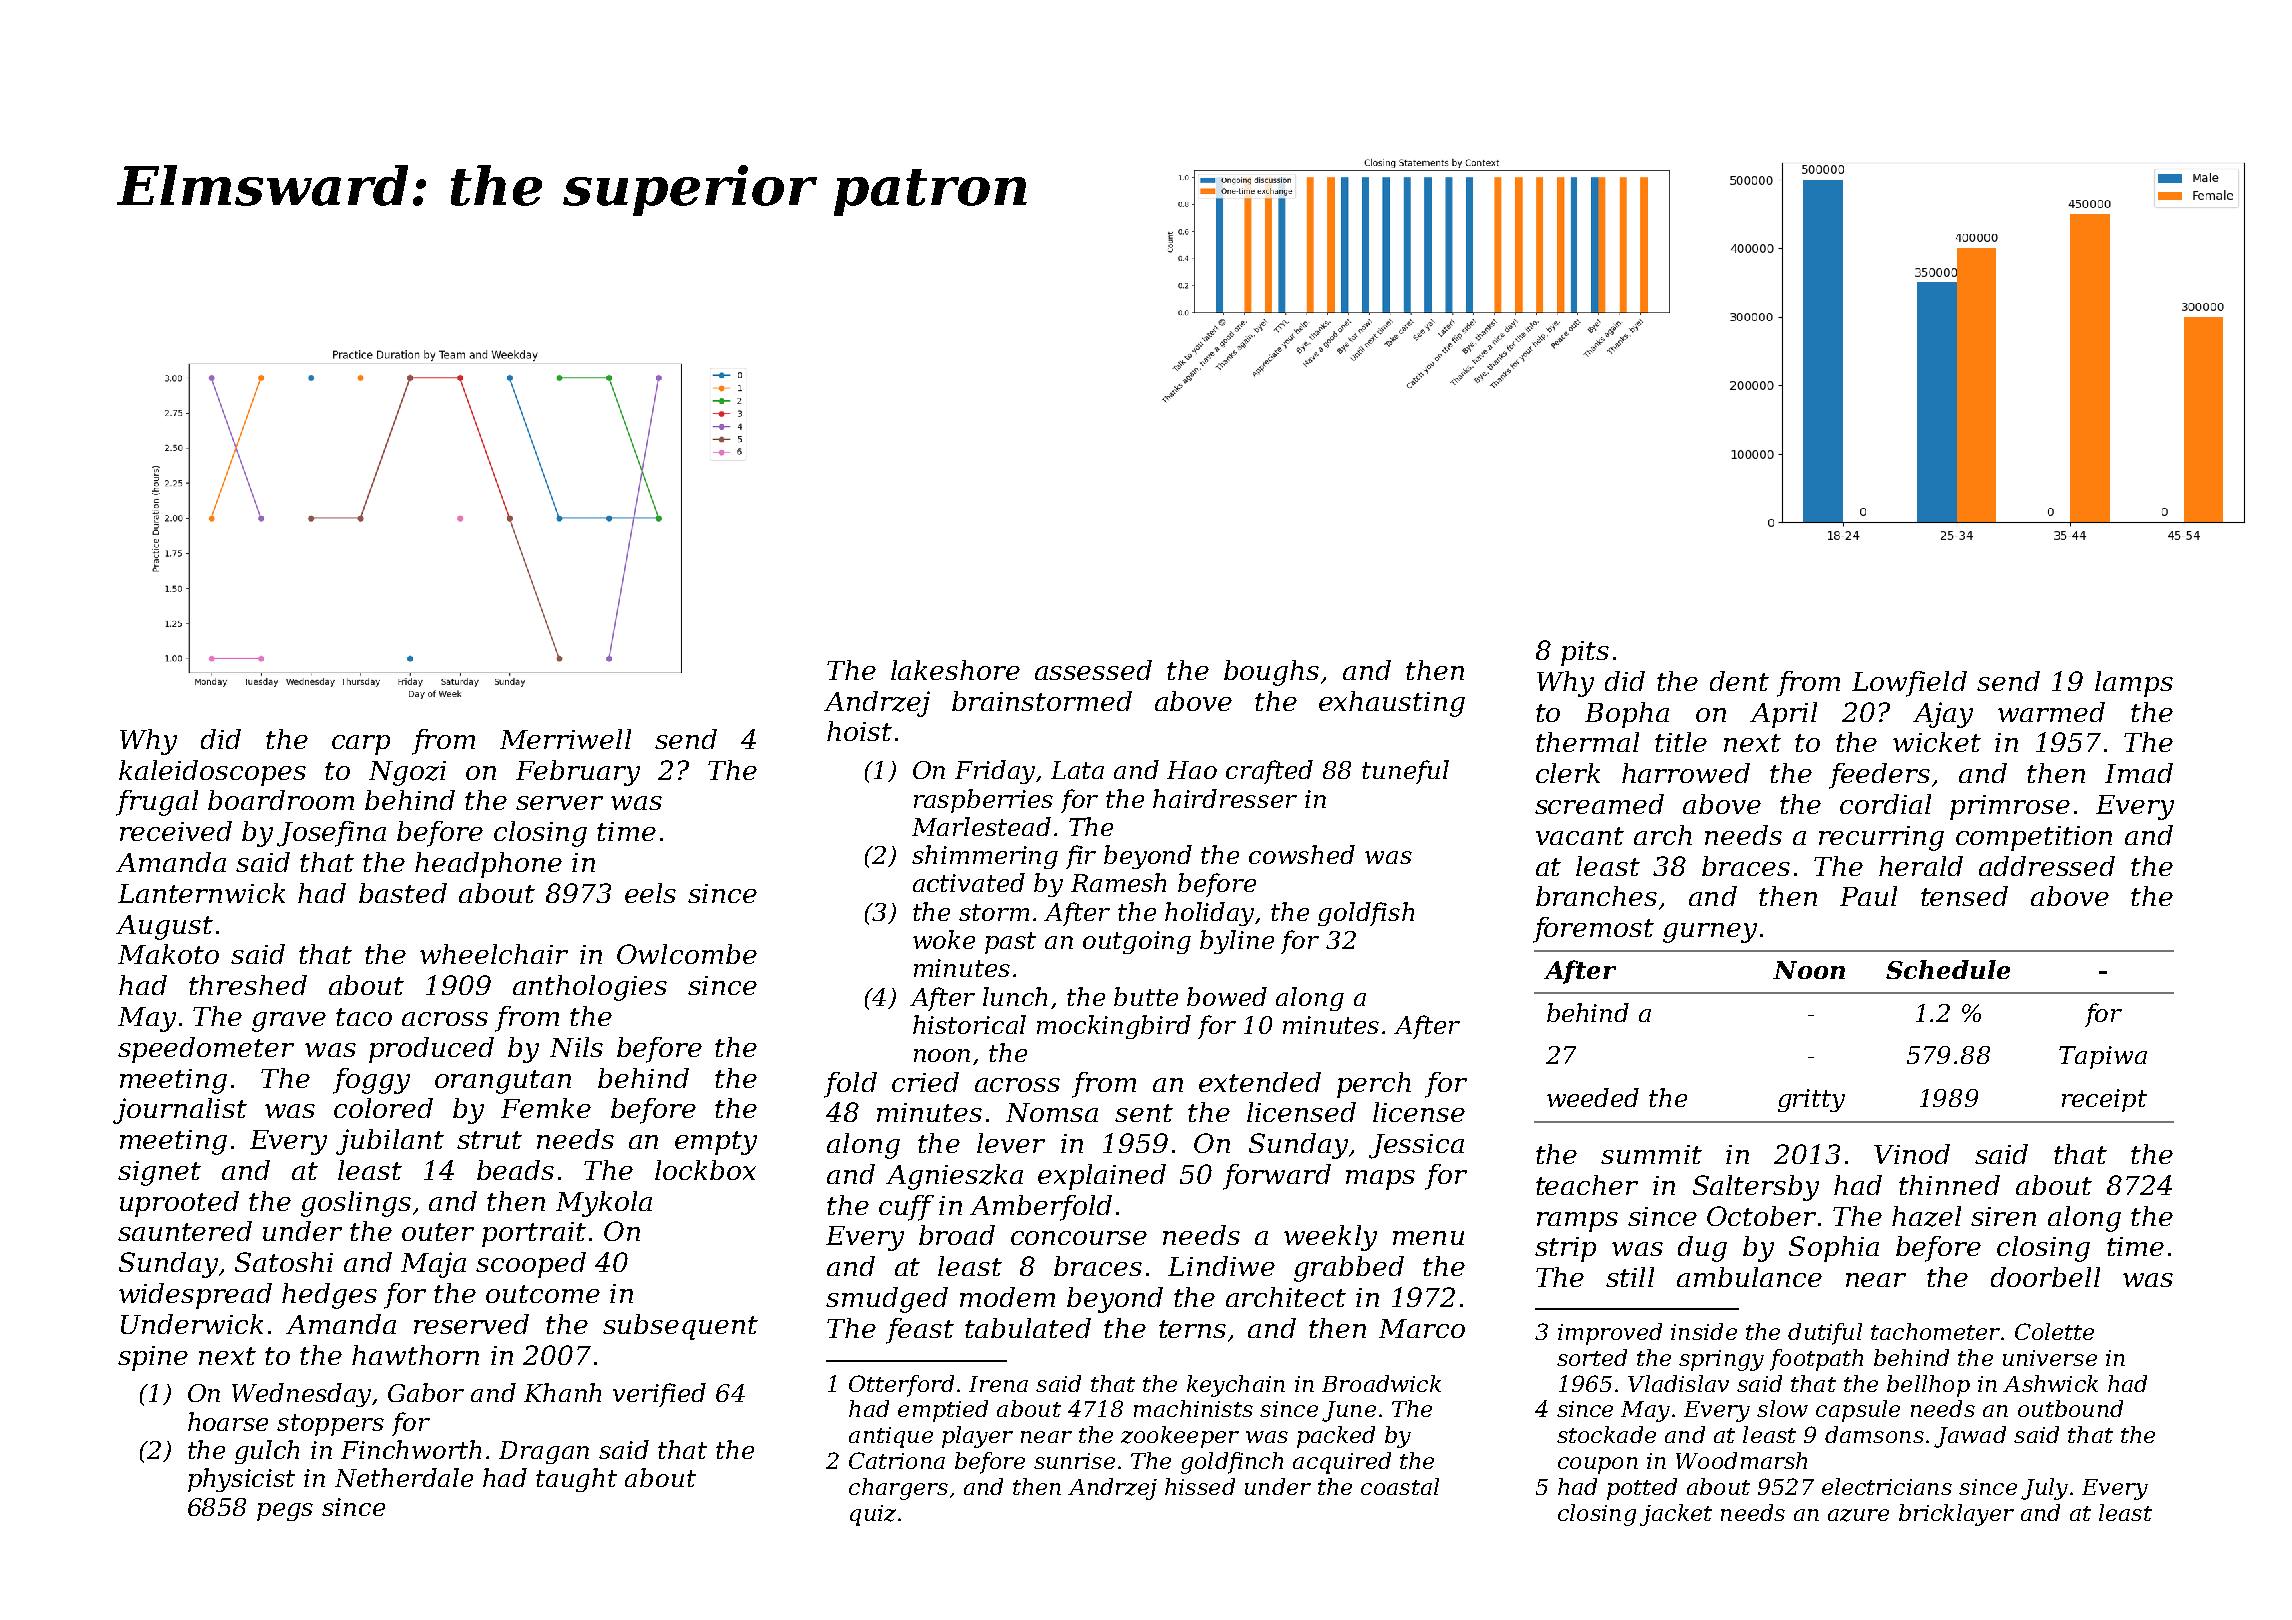  What do you see at coordinates (1811, 1100) in the screenshot?
I see `gritty` at bounding box center [1811, 1100].
